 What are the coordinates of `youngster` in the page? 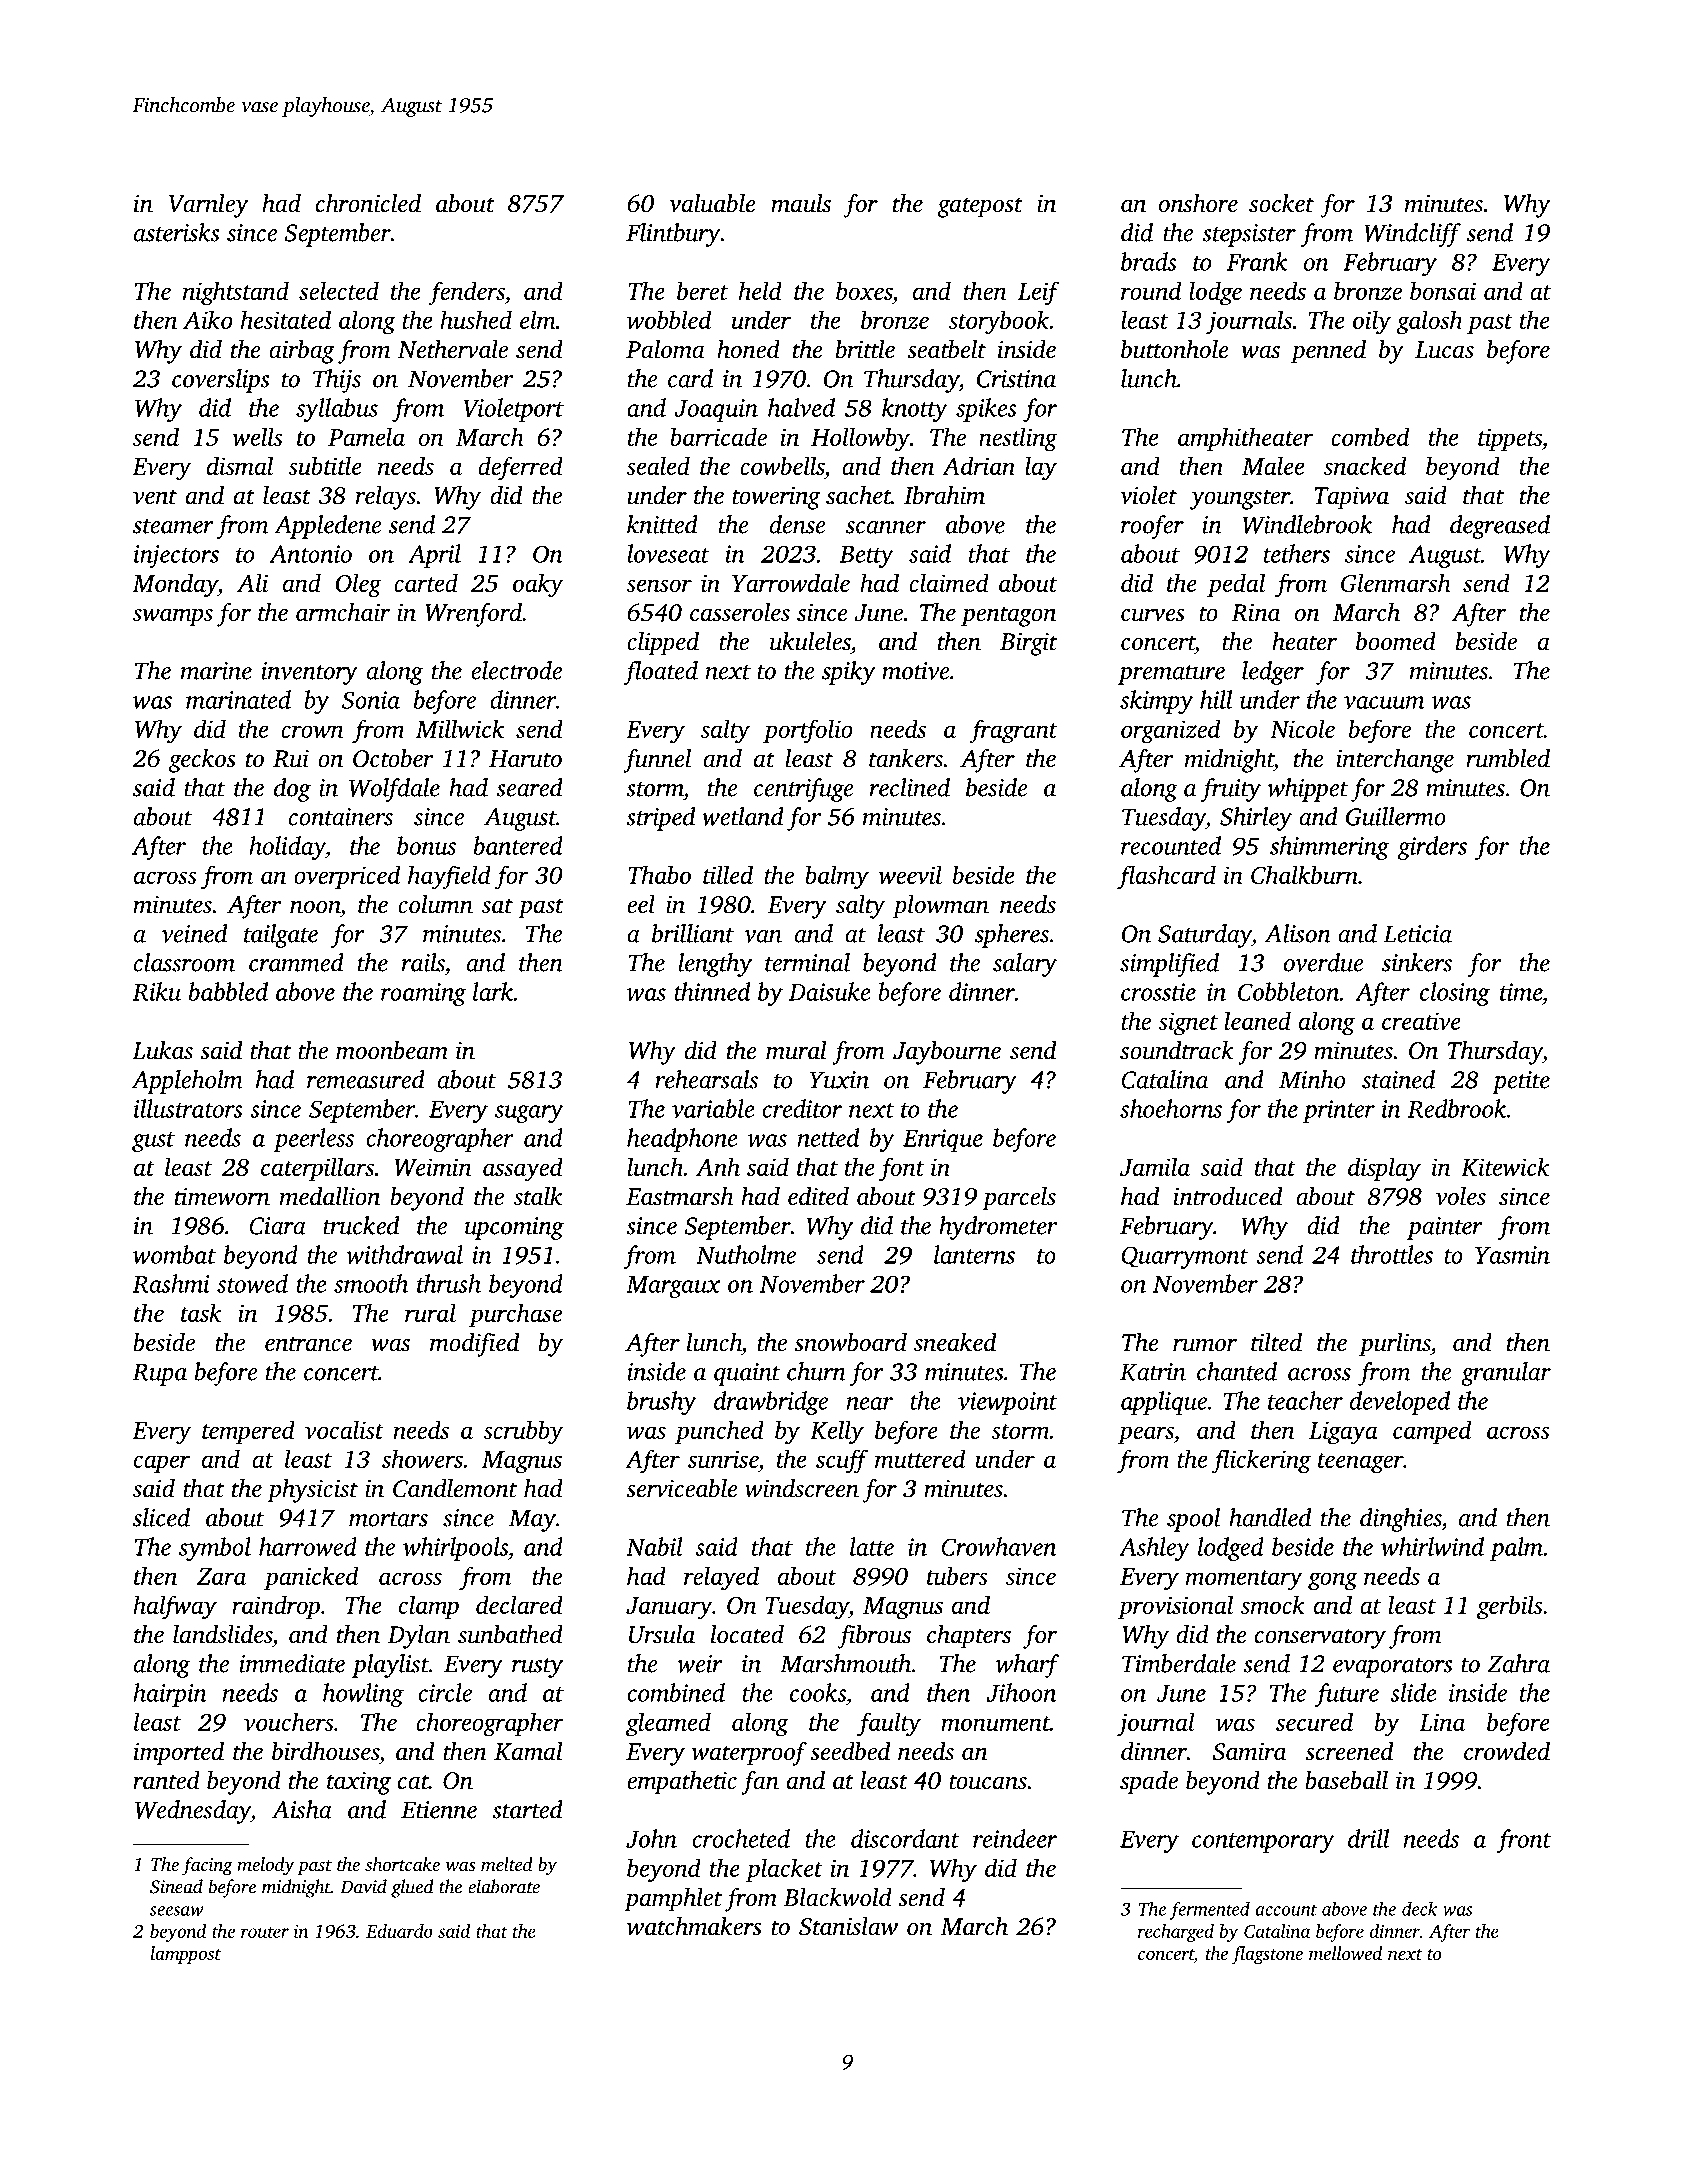 It's located at (1240, 499).
